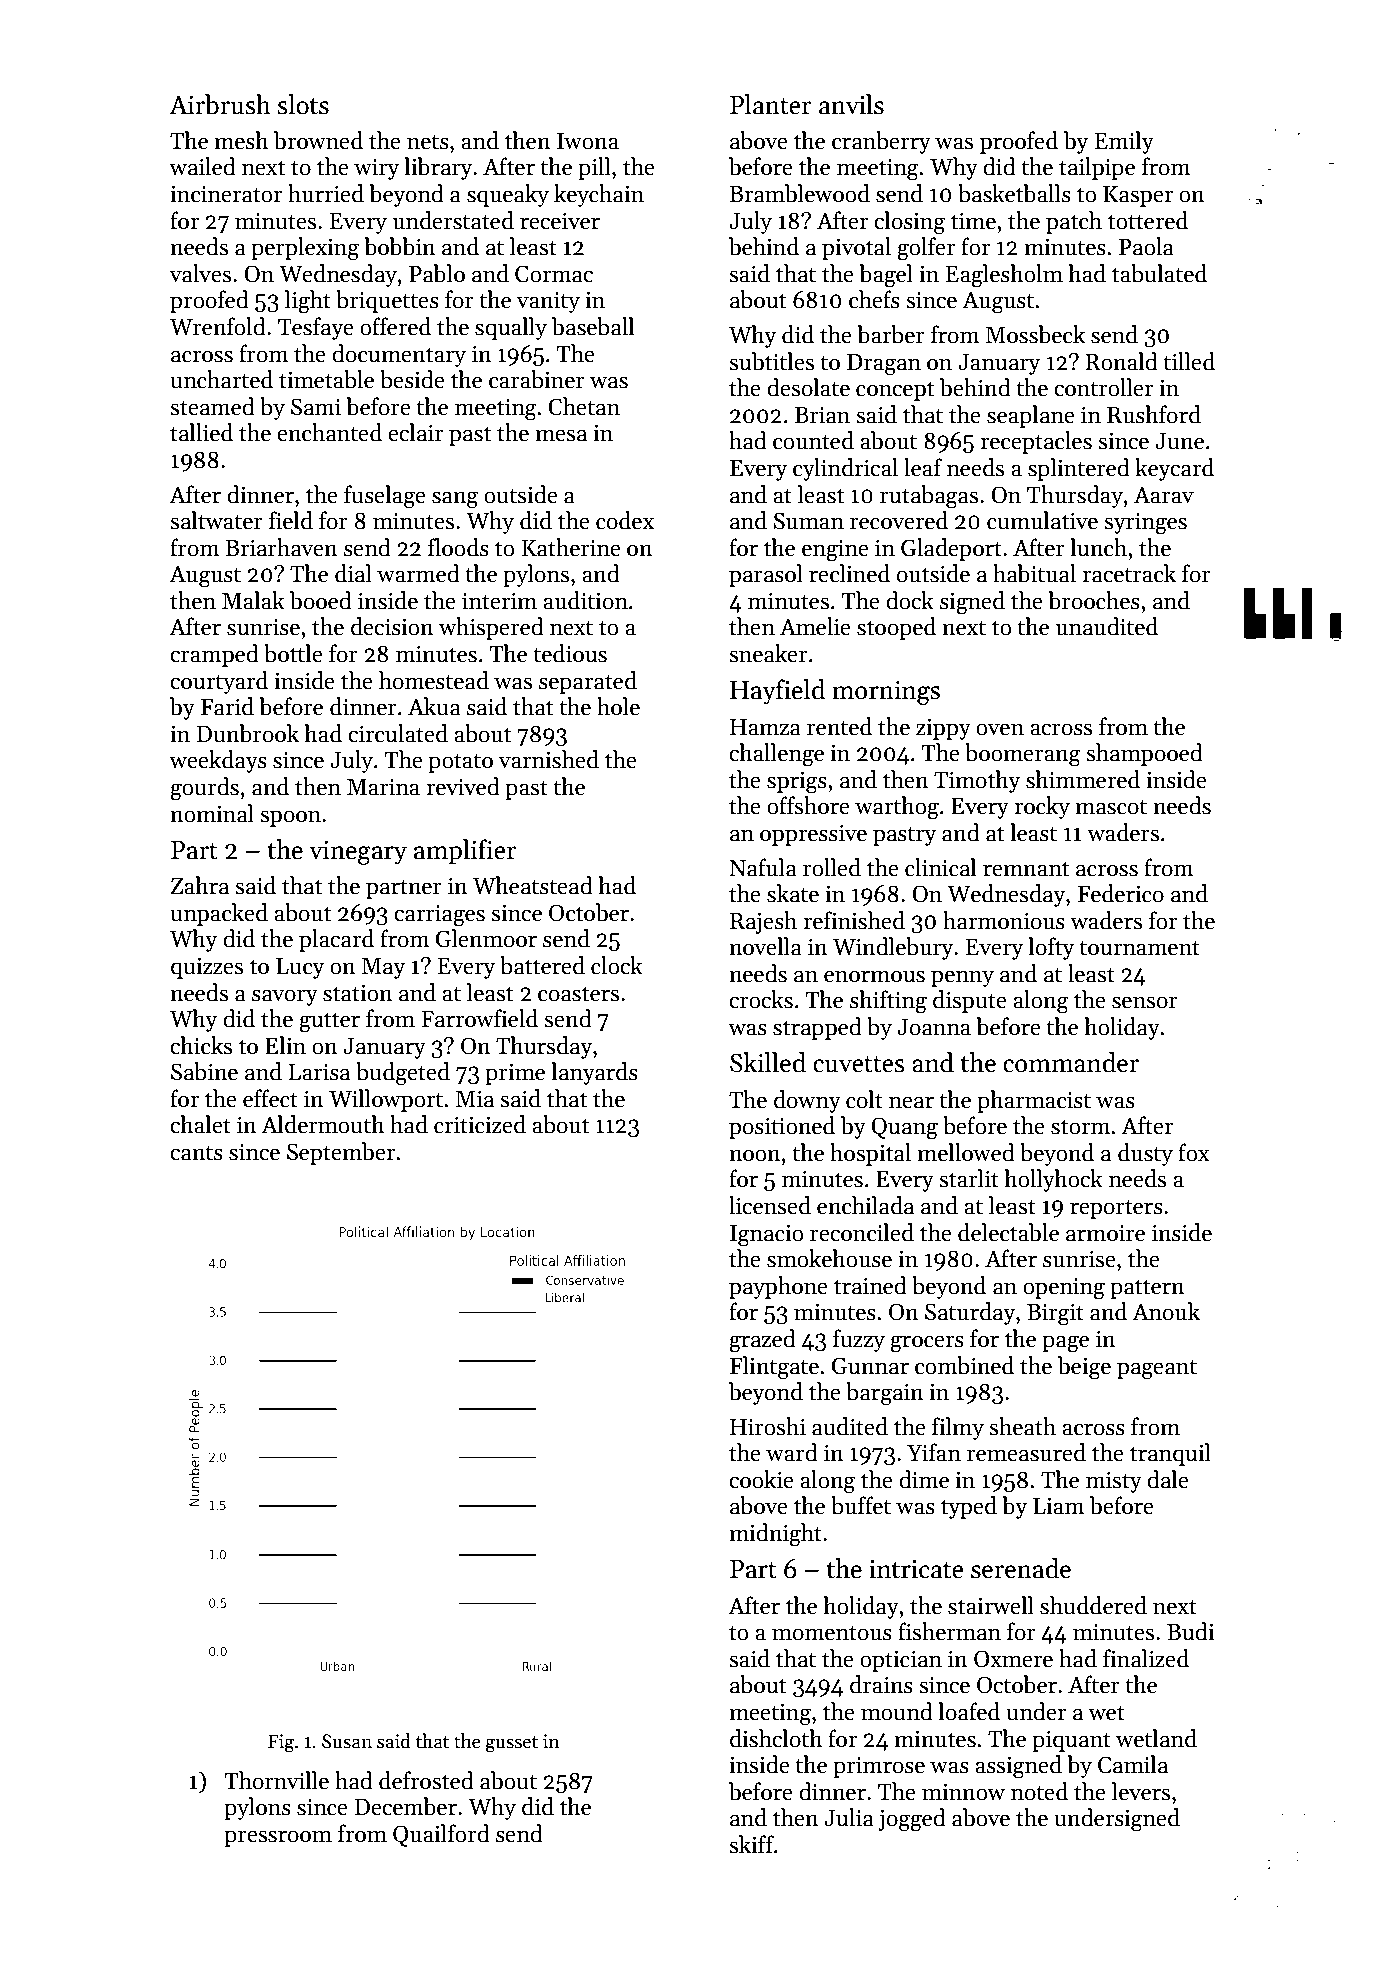  Describe the element at coordinates (480, 1124) in the image. I see `criticized` at that location.
